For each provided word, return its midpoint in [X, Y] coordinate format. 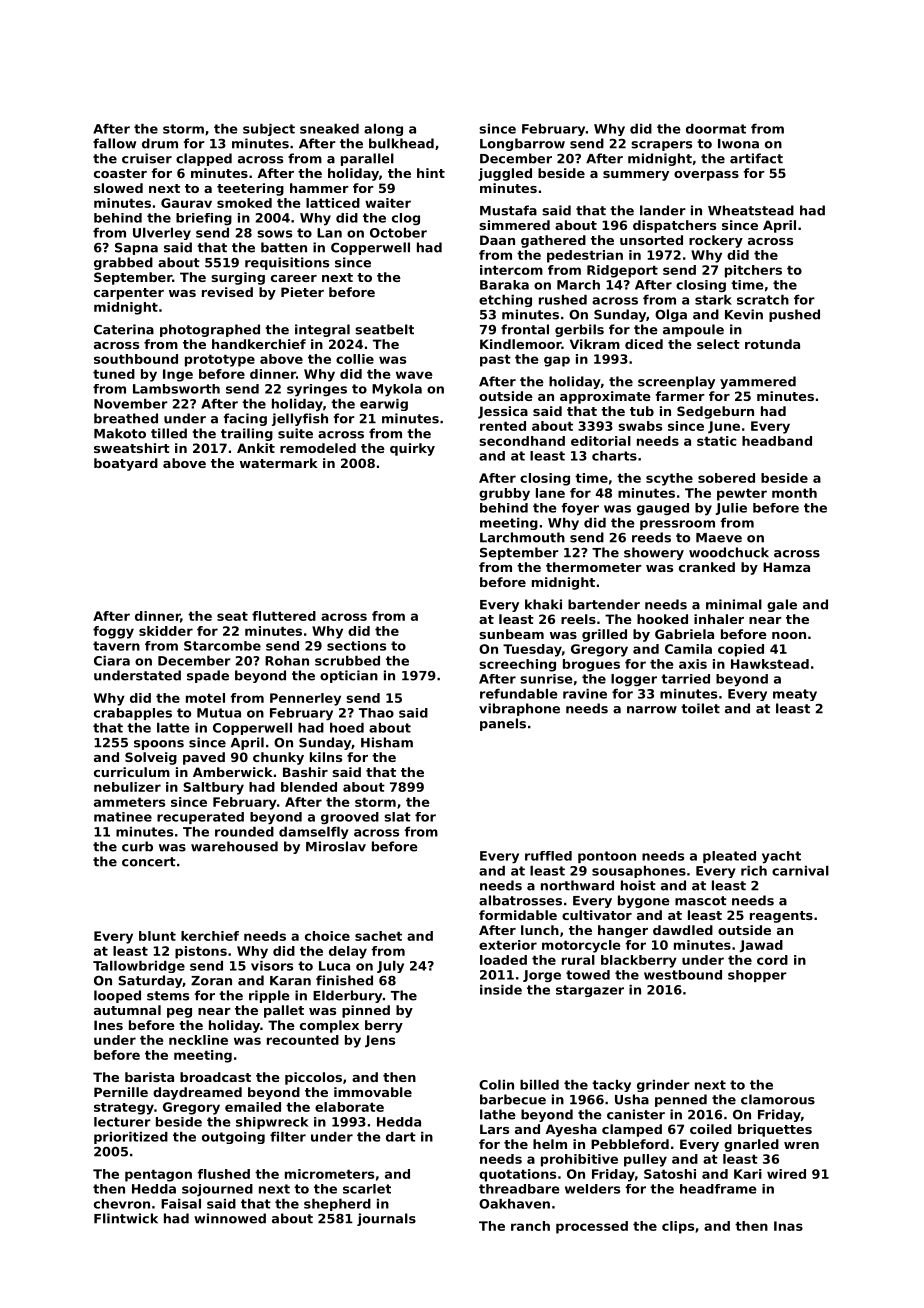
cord [772, 960]
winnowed [230, 1218]
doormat [716, 129]
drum [160, 143]
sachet [378, 936]
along [383, 130]
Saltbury [213, 788]
